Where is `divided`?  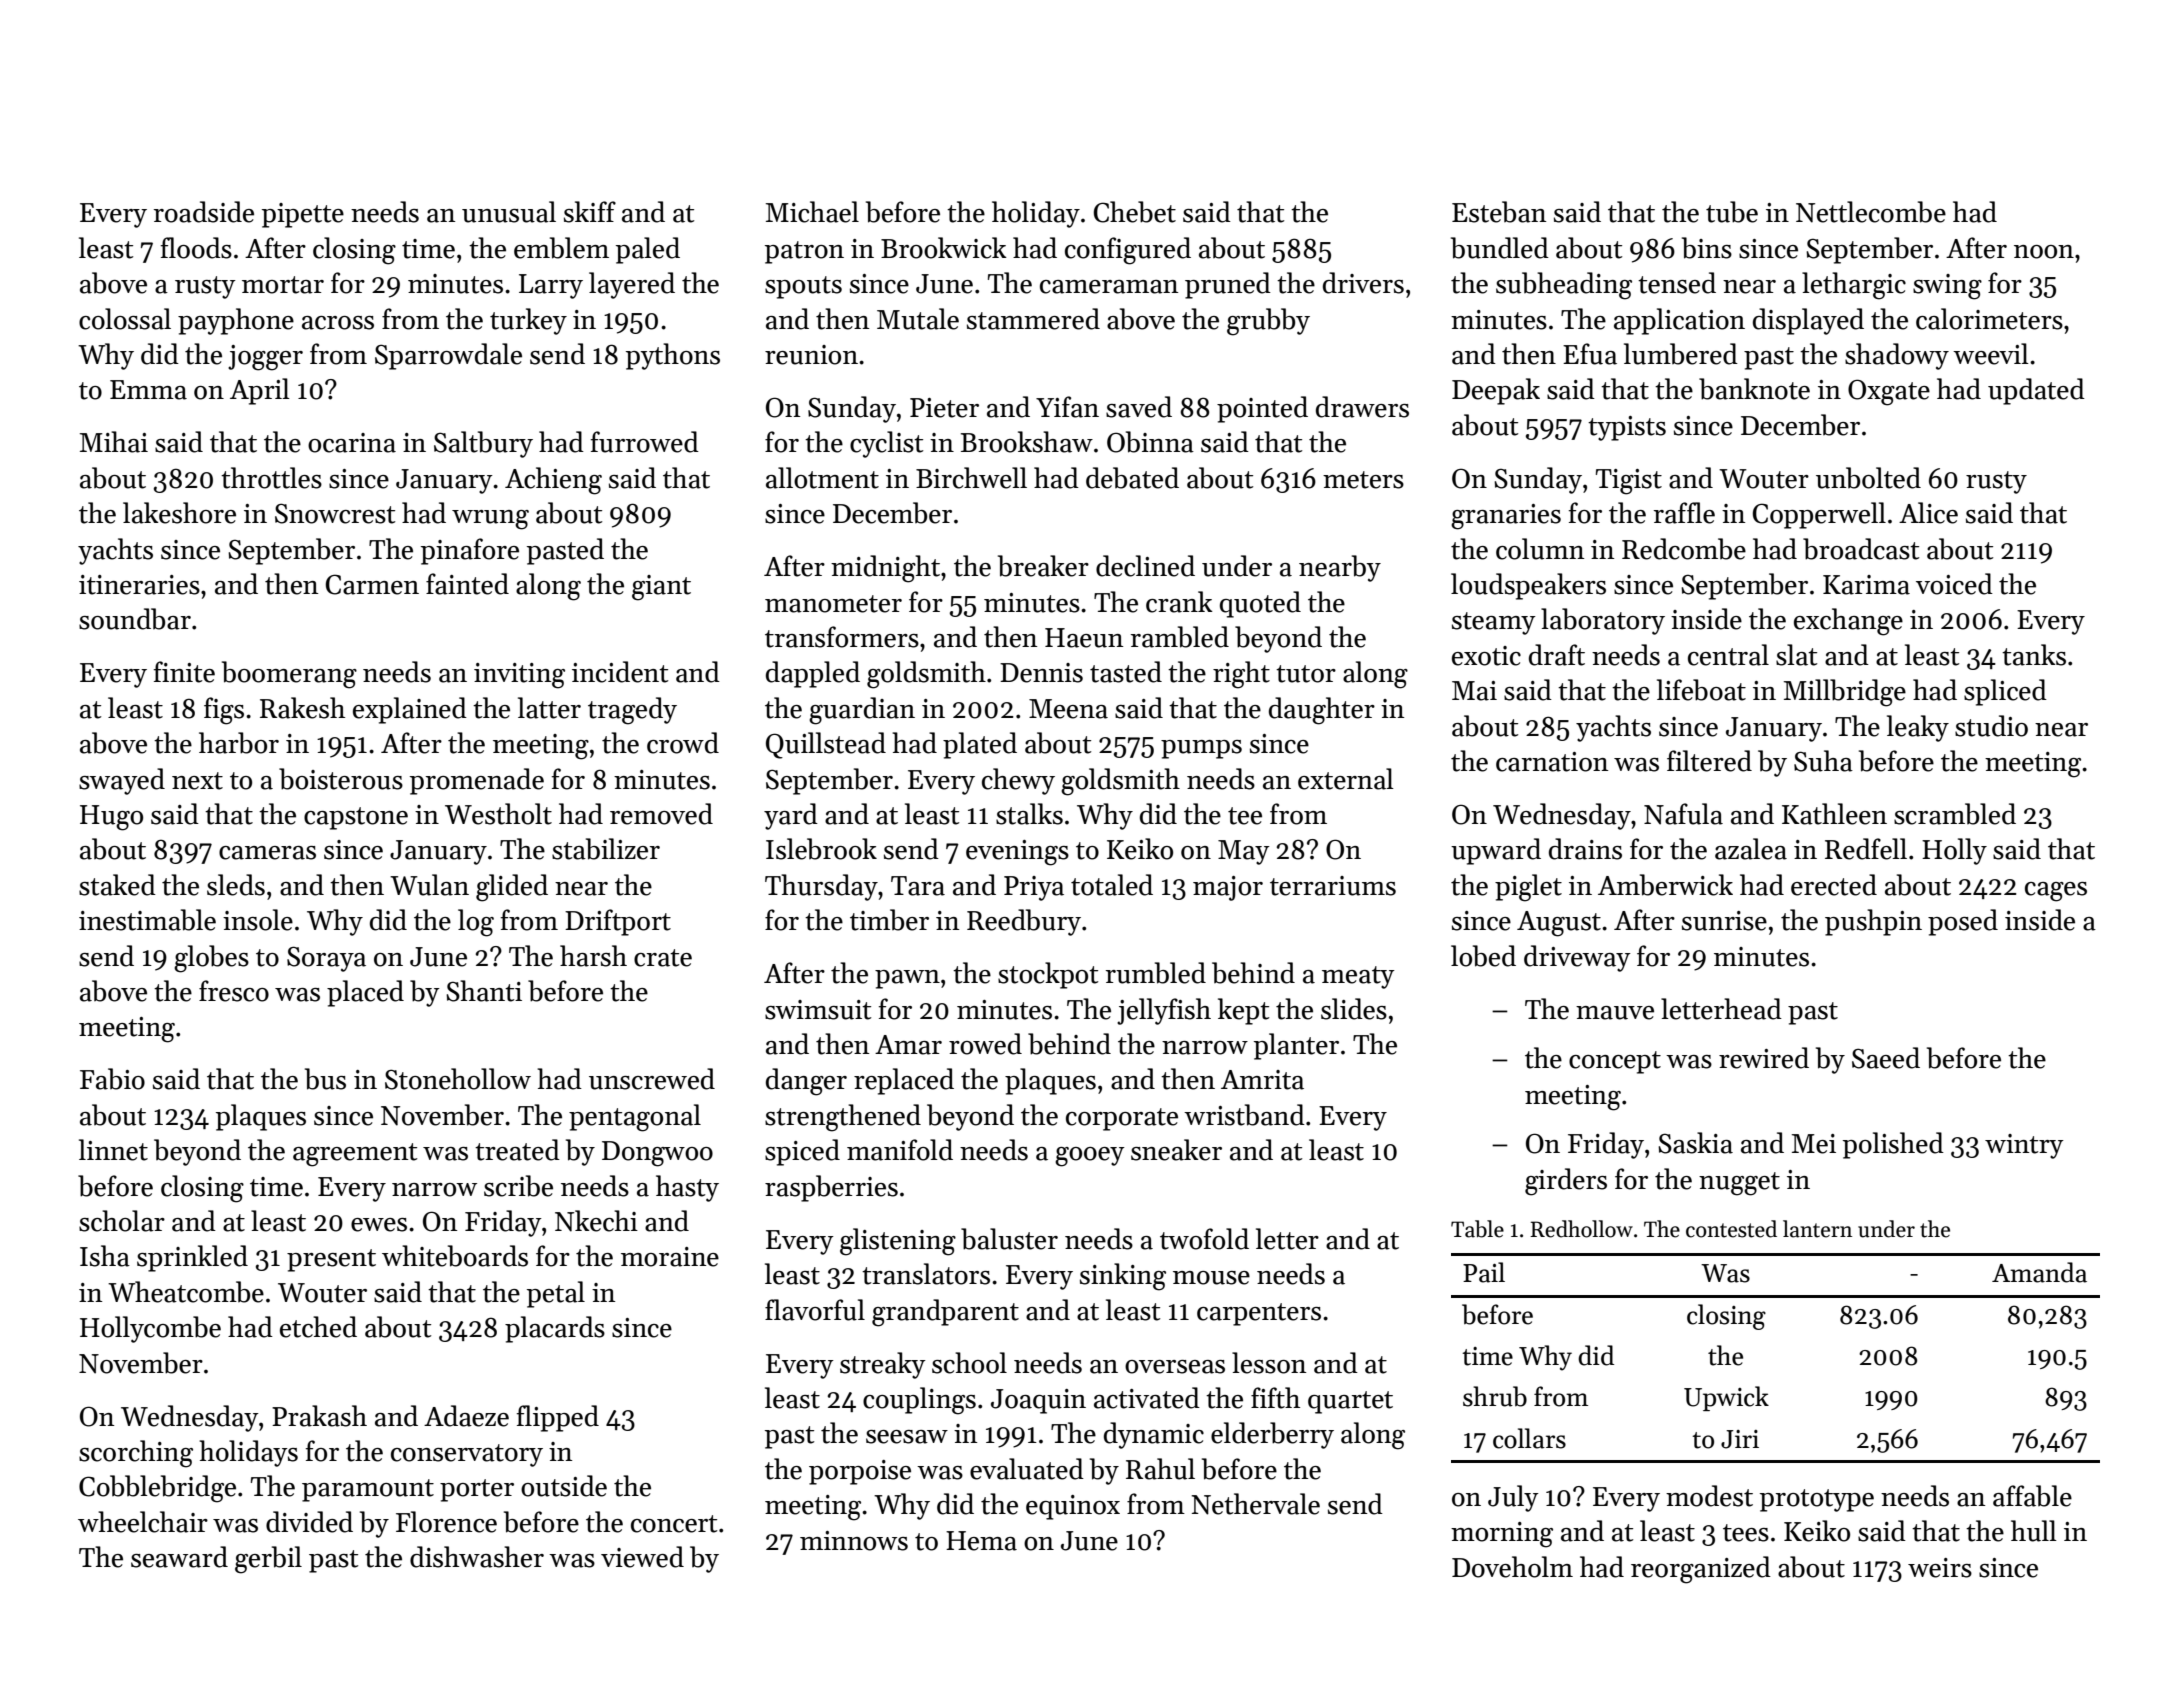
divided is located at coordinates (309, 1522).
